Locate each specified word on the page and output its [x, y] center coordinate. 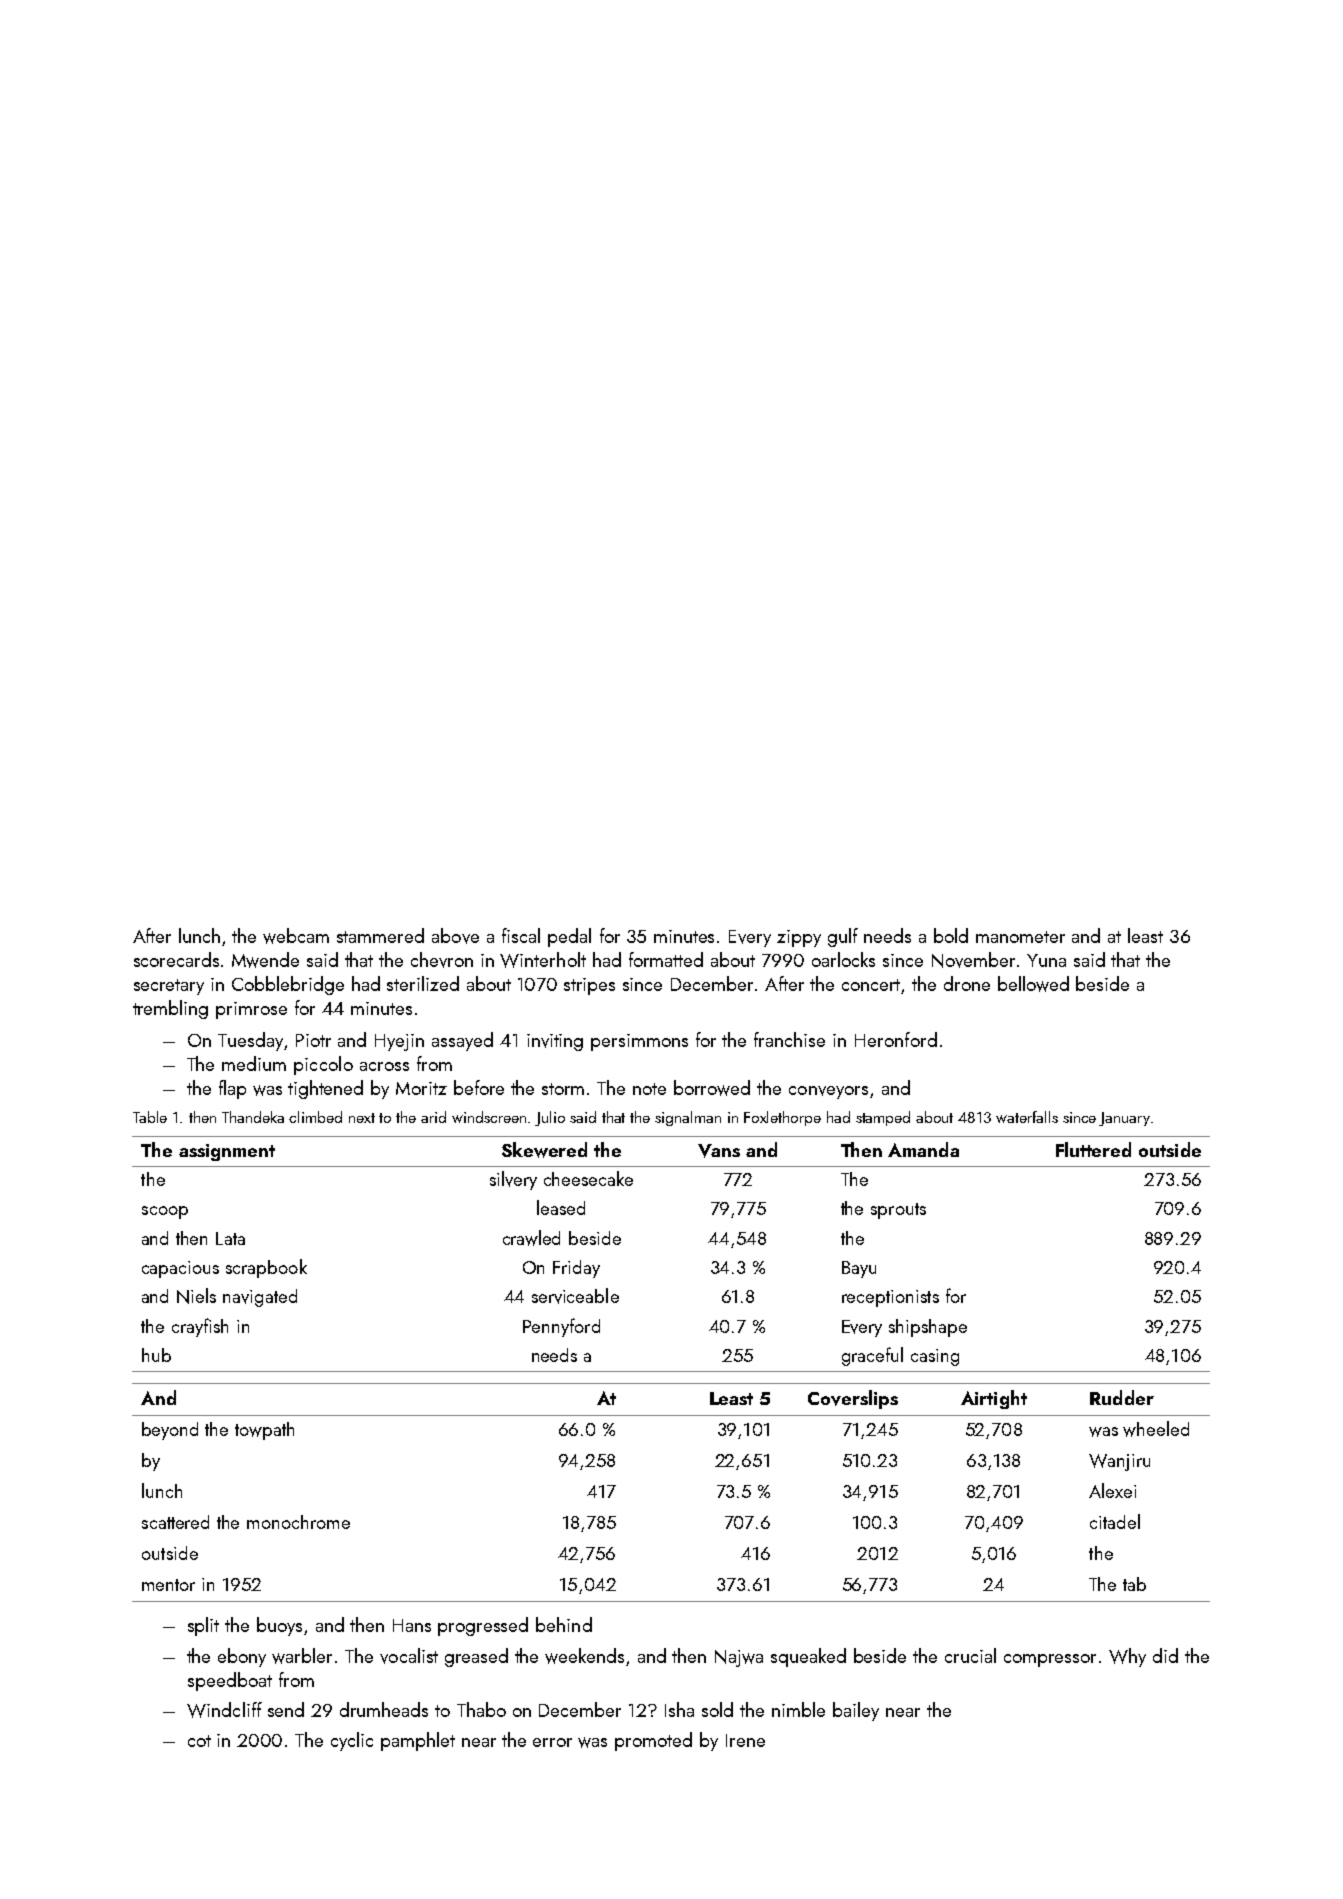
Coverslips [853, 1399]
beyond [170, 1431]
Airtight [994, 1399]
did [1165, 1655]
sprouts [898, 1211]
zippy [799, 938]
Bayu [859, 1269]
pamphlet [418, 1741]
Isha [679, 1709]
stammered [380, 935]
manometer [1020, 937]
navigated [260, 1298]
